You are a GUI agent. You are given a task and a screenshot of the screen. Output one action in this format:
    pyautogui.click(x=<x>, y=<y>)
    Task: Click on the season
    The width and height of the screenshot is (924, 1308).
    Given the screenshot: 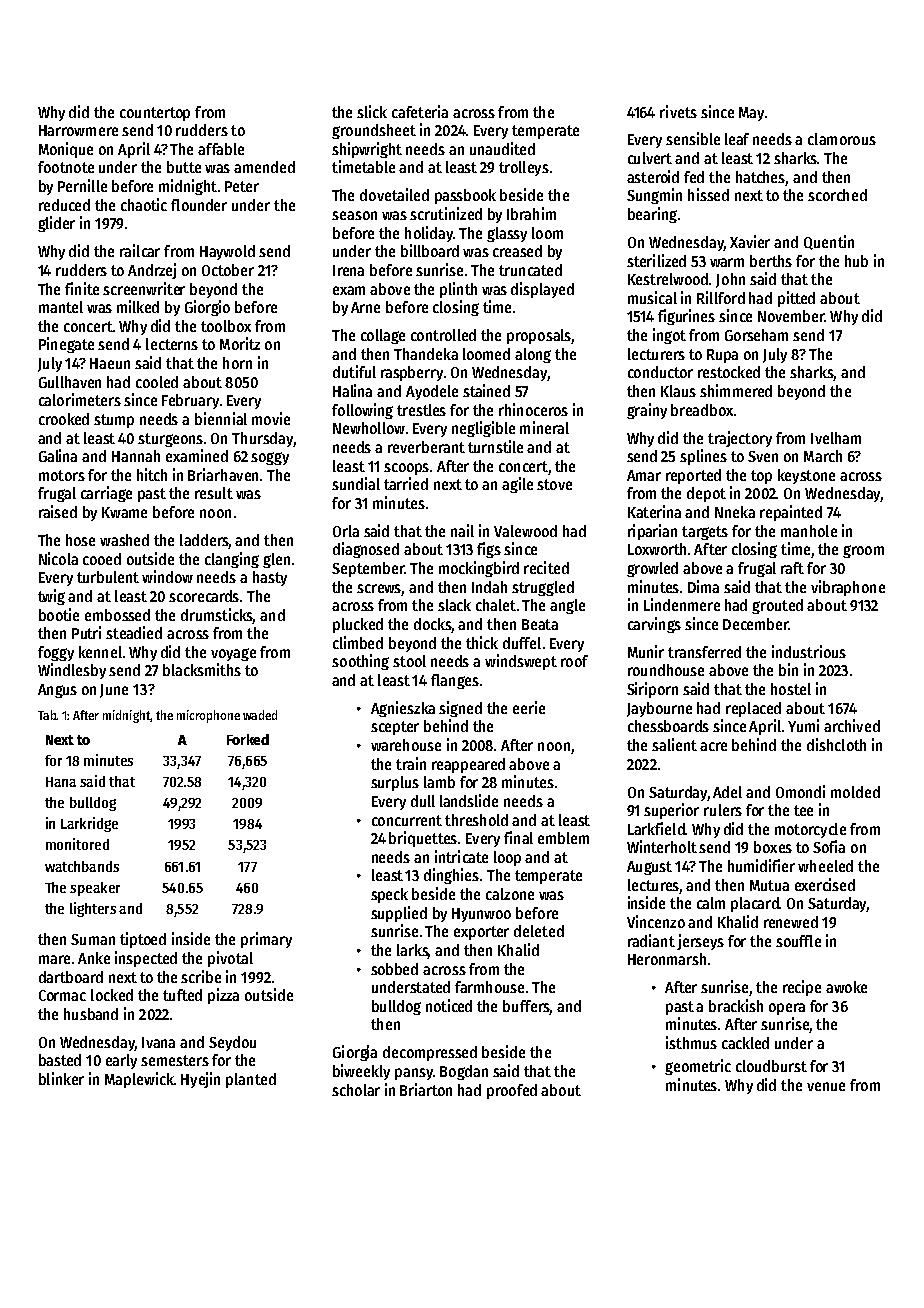 What is the action you would take?
    pyautogui.click(x=354, y=215)
